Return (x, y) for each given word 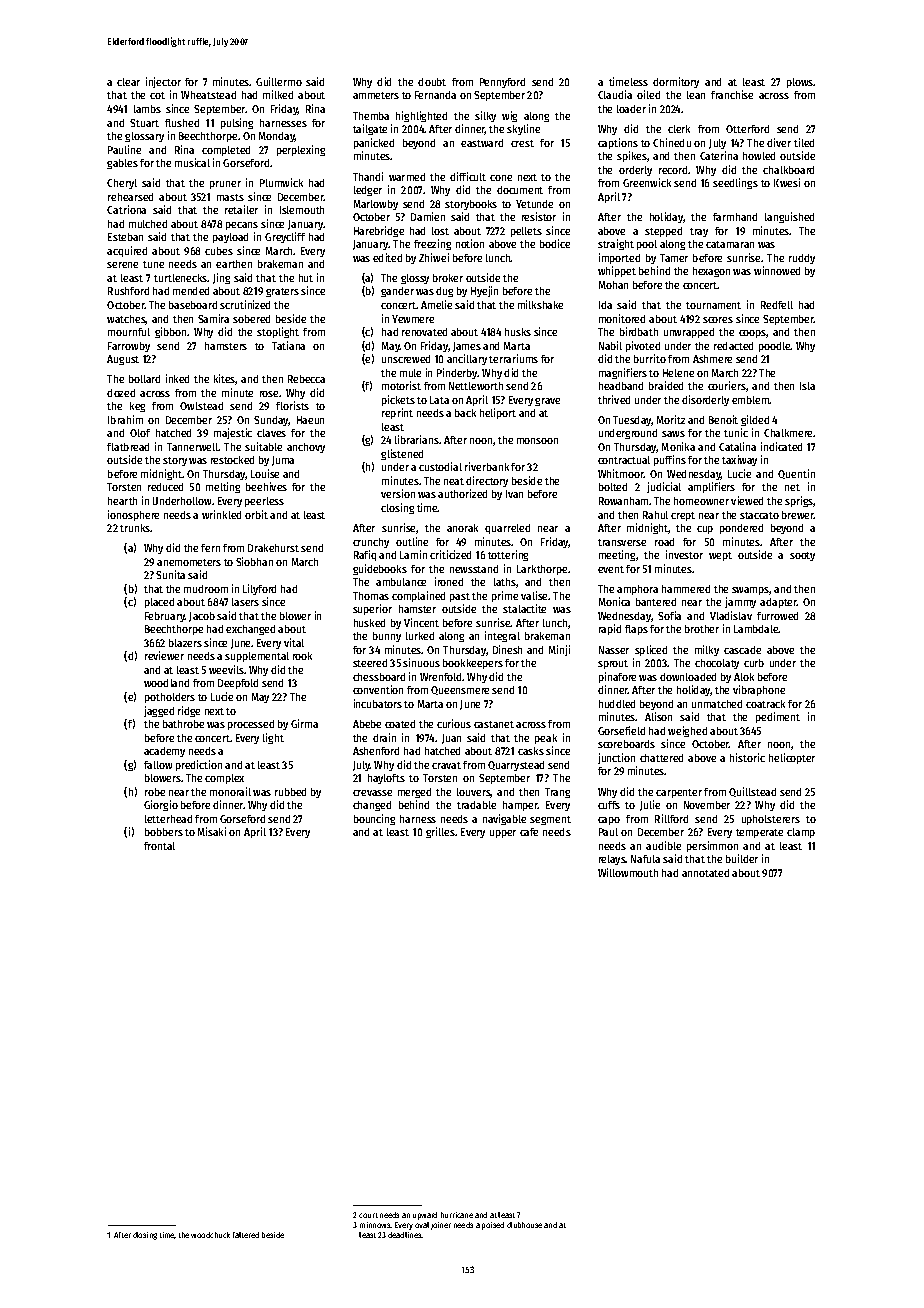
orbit (256, 514)
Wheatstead (208, 95)
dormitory (676, 82)
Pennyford (502, 83)
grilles (440, 832)
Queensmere (460, 690)
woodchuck (210, 1235)
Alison (658, 716)
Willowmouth (628, 872)
